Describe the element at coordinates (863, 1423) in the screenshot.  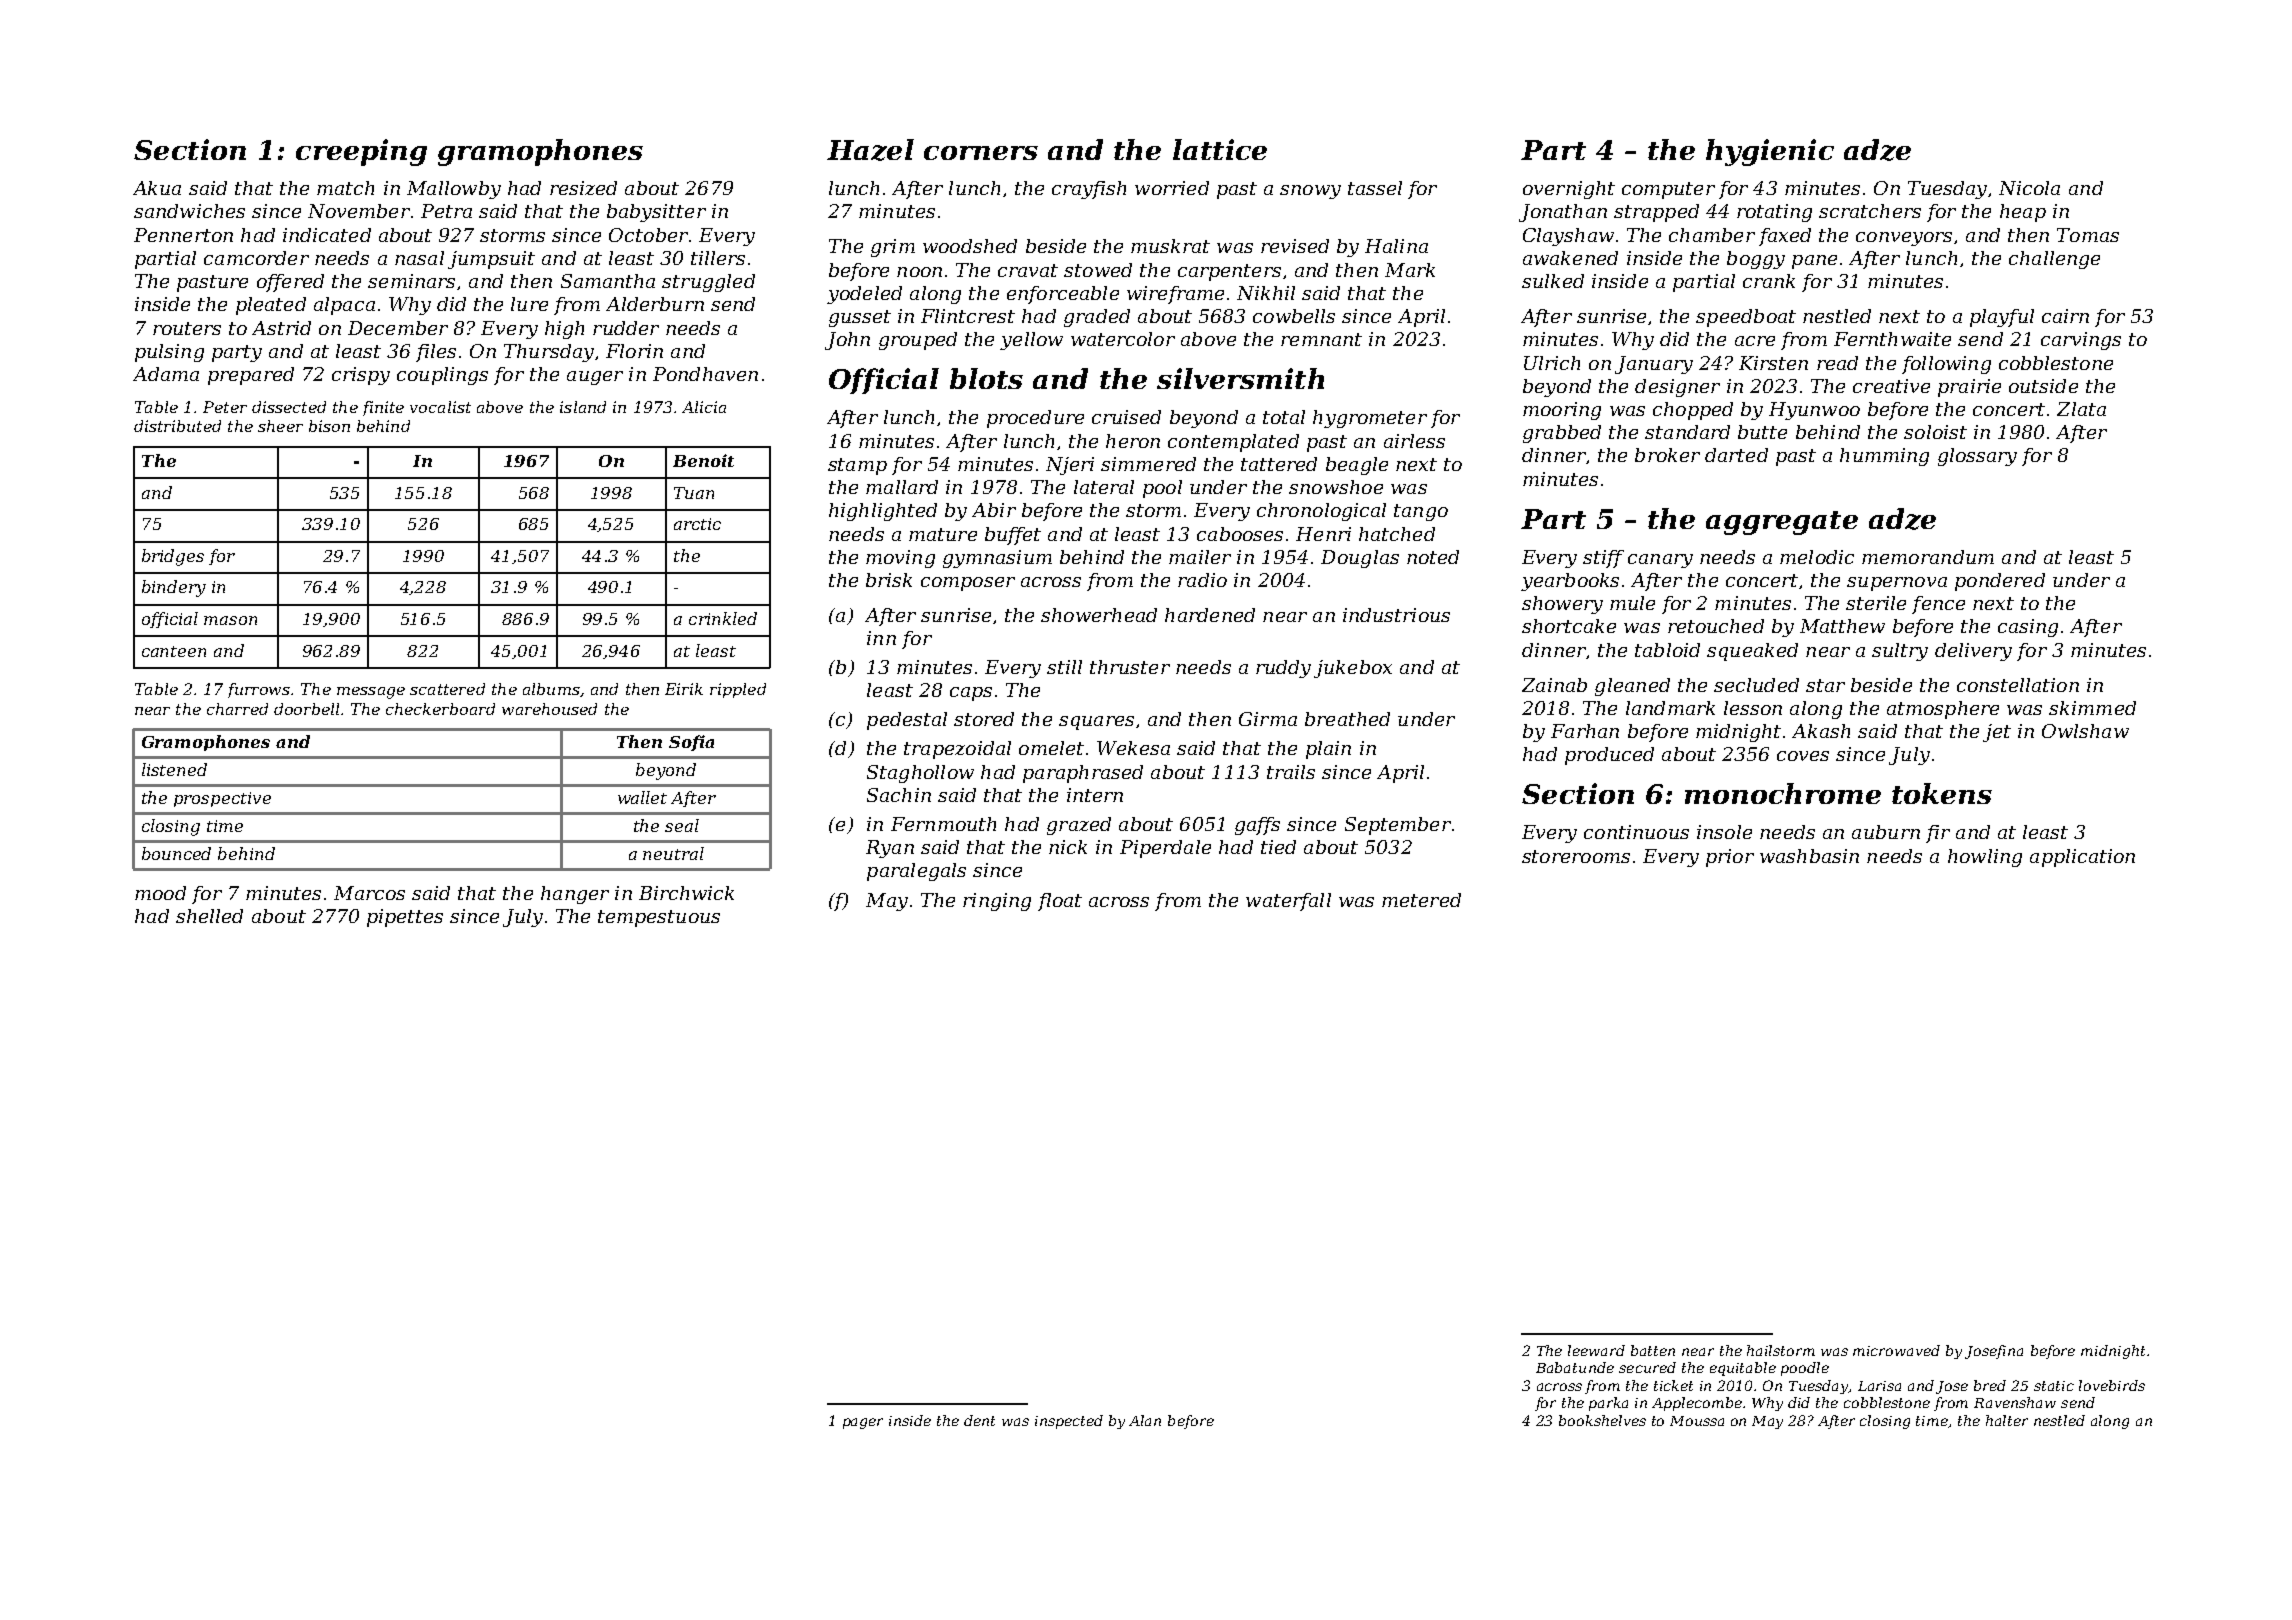
I see `pager` at that location.
